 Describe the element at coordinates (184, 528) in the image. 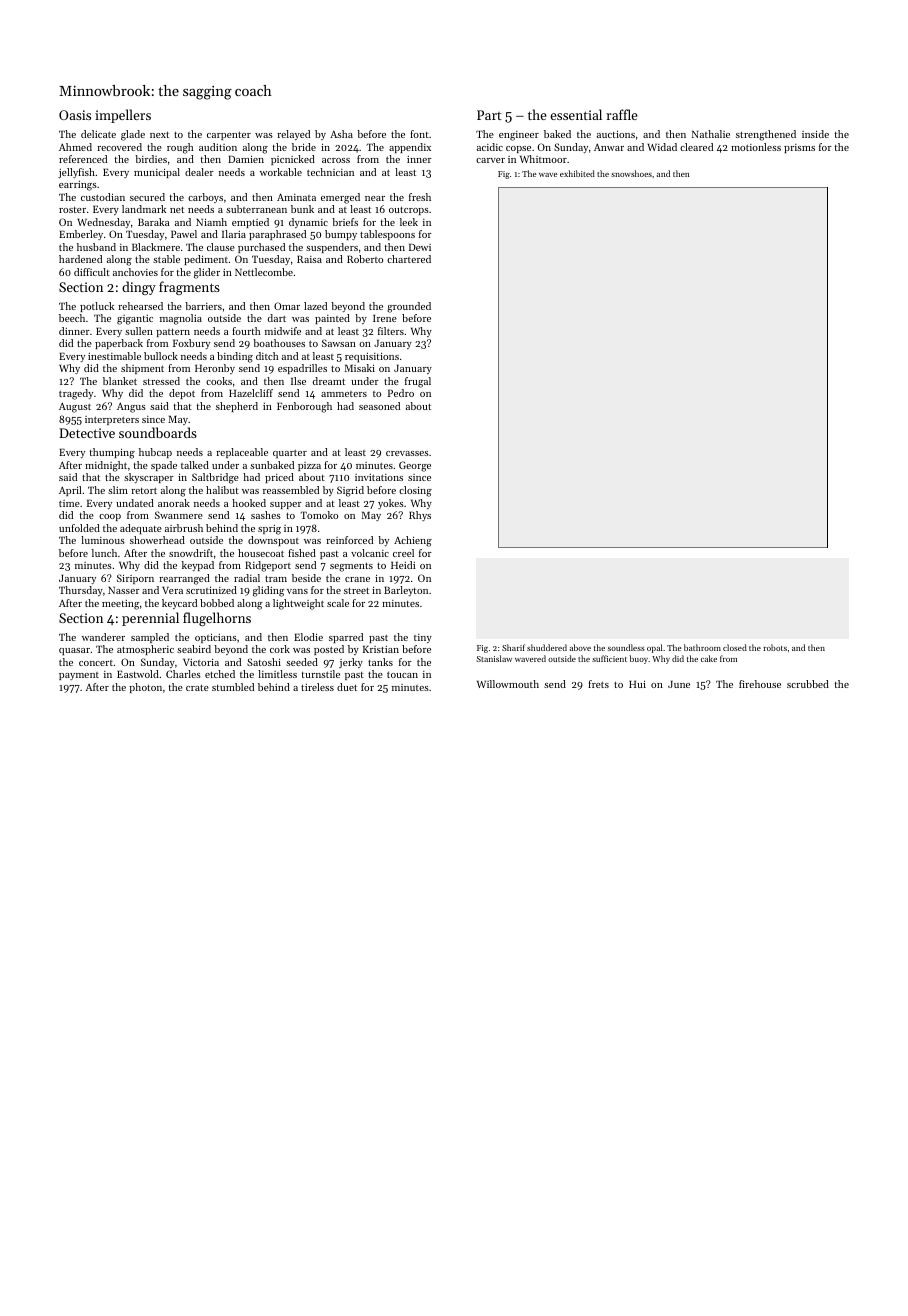

I see `airbrush` at that location.
